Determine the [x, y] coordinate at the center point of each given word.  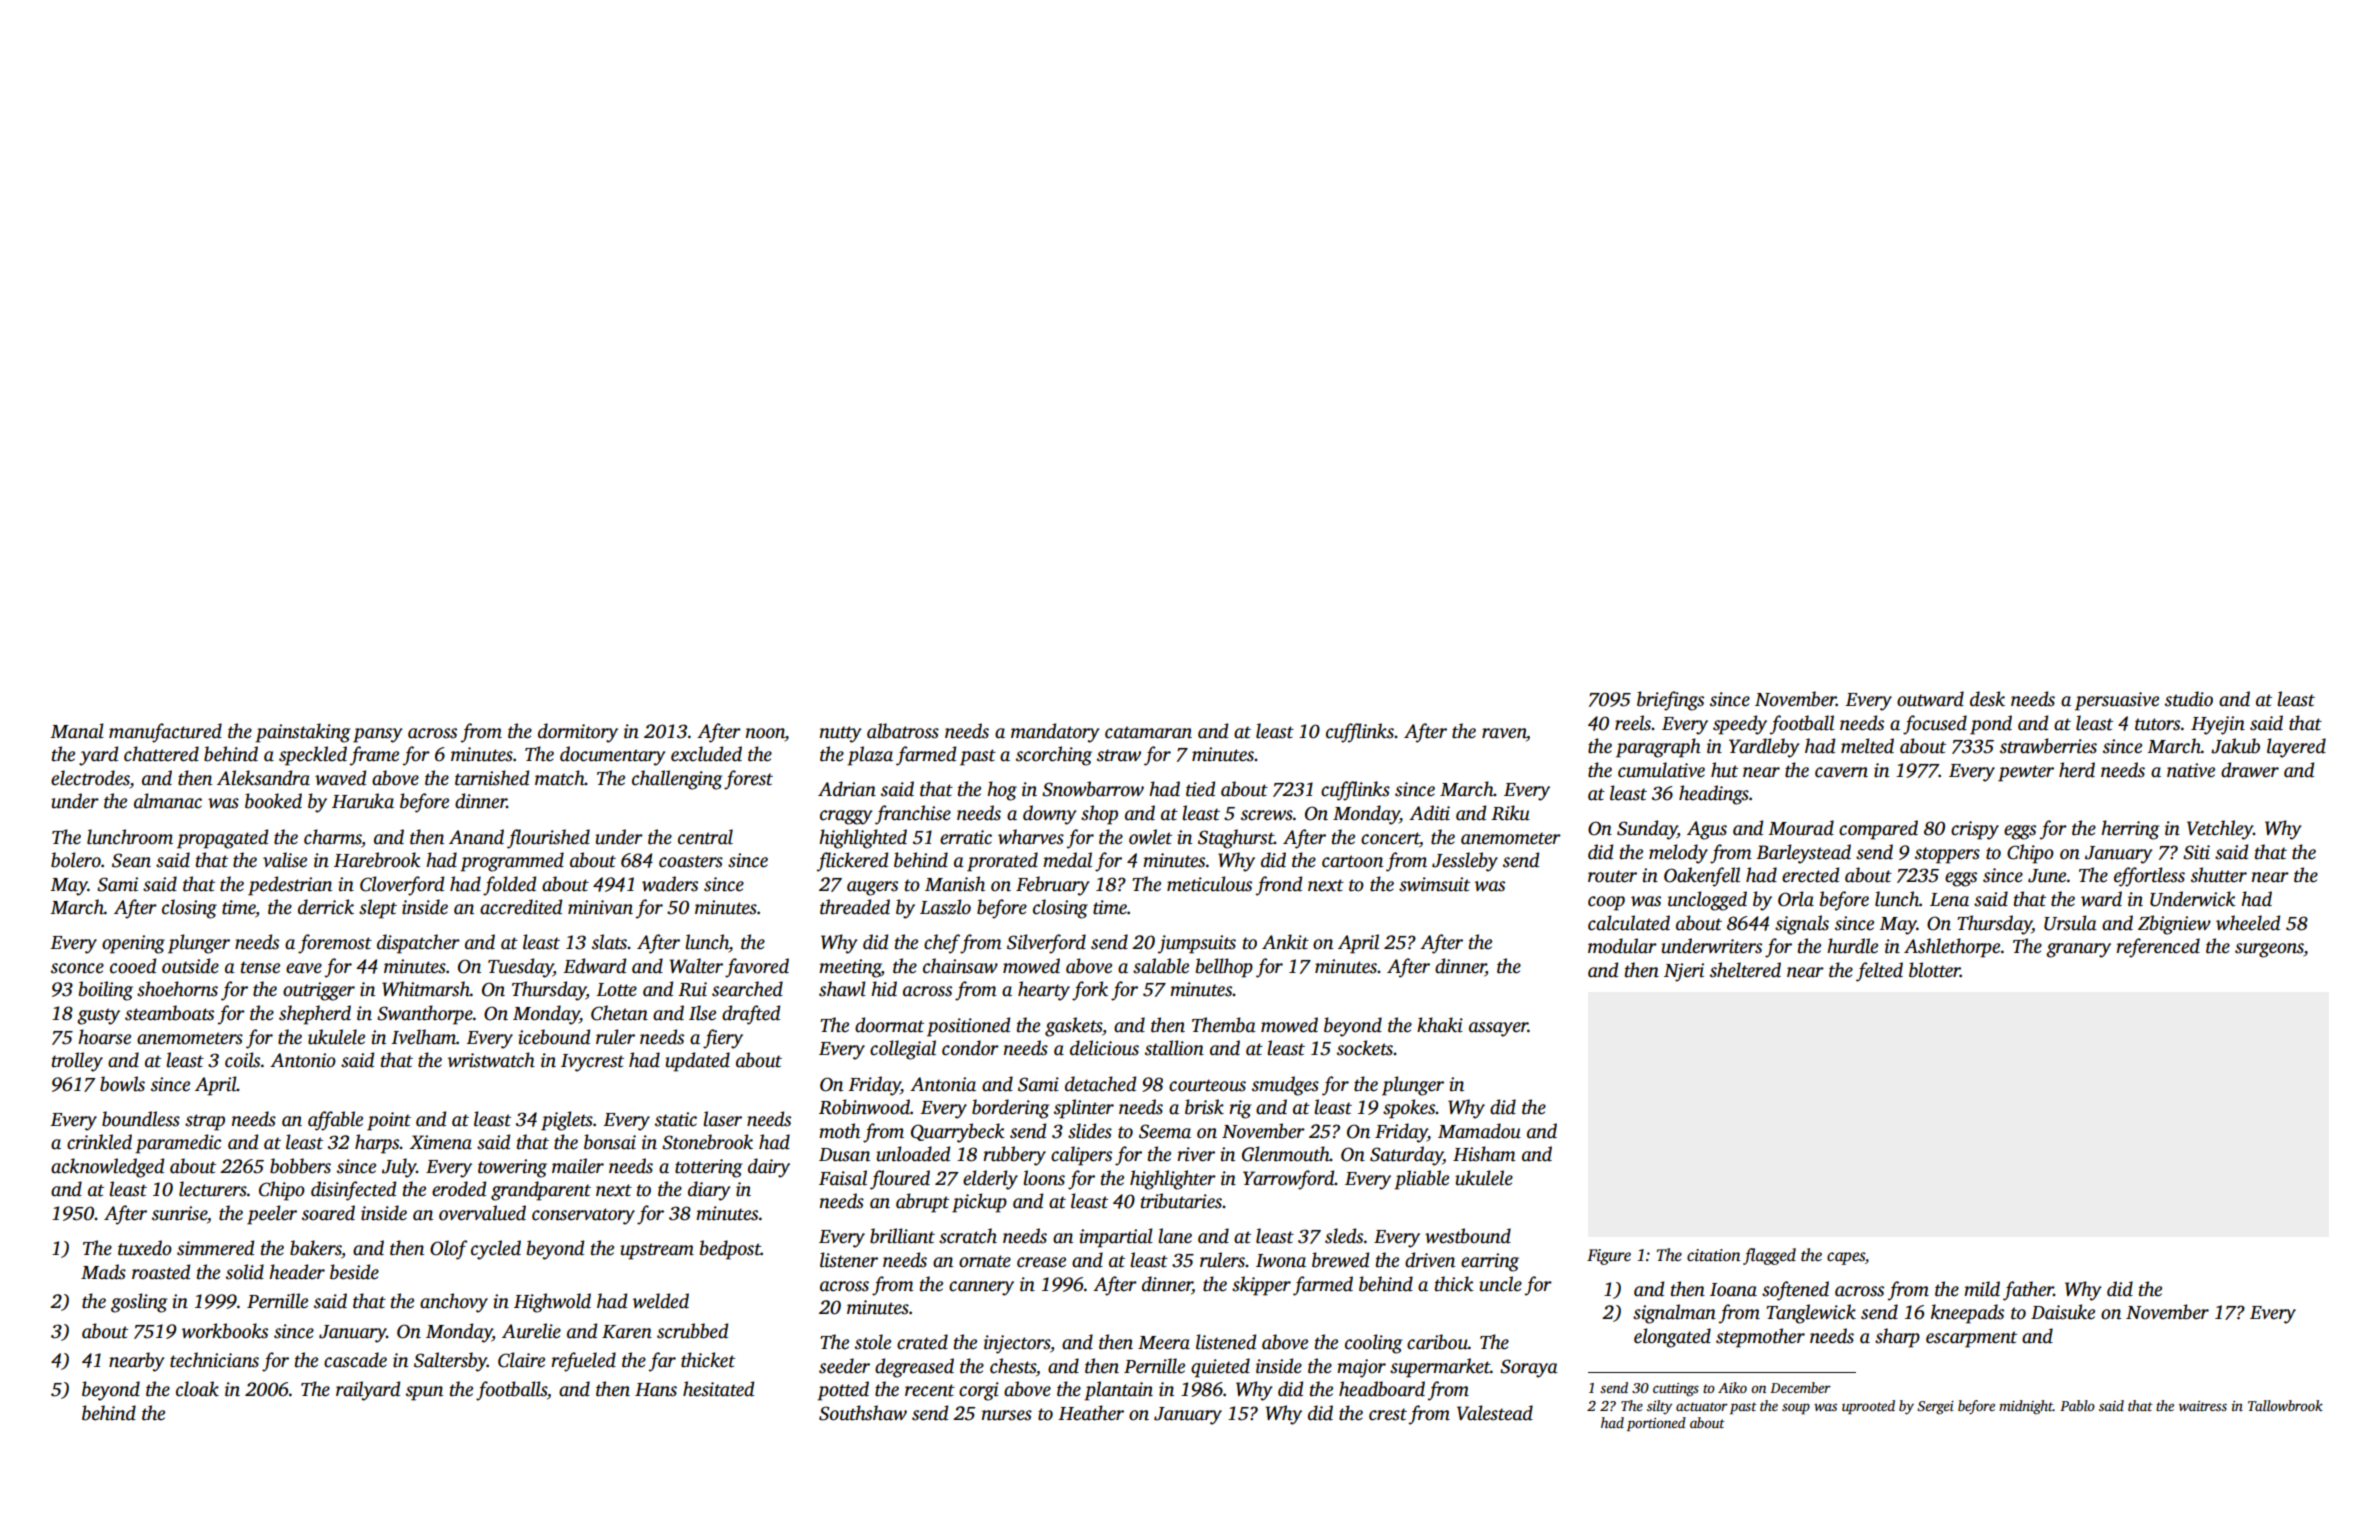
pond [1991, 725]
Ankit [1285, 942]
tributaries [1181, 1201]
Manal [77, 731]
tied [1200, 789]
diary [709, 1191]
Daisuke [2063, 1312]
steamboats [169, 1013]
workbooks [225, 1331]
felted [1879, 972]
